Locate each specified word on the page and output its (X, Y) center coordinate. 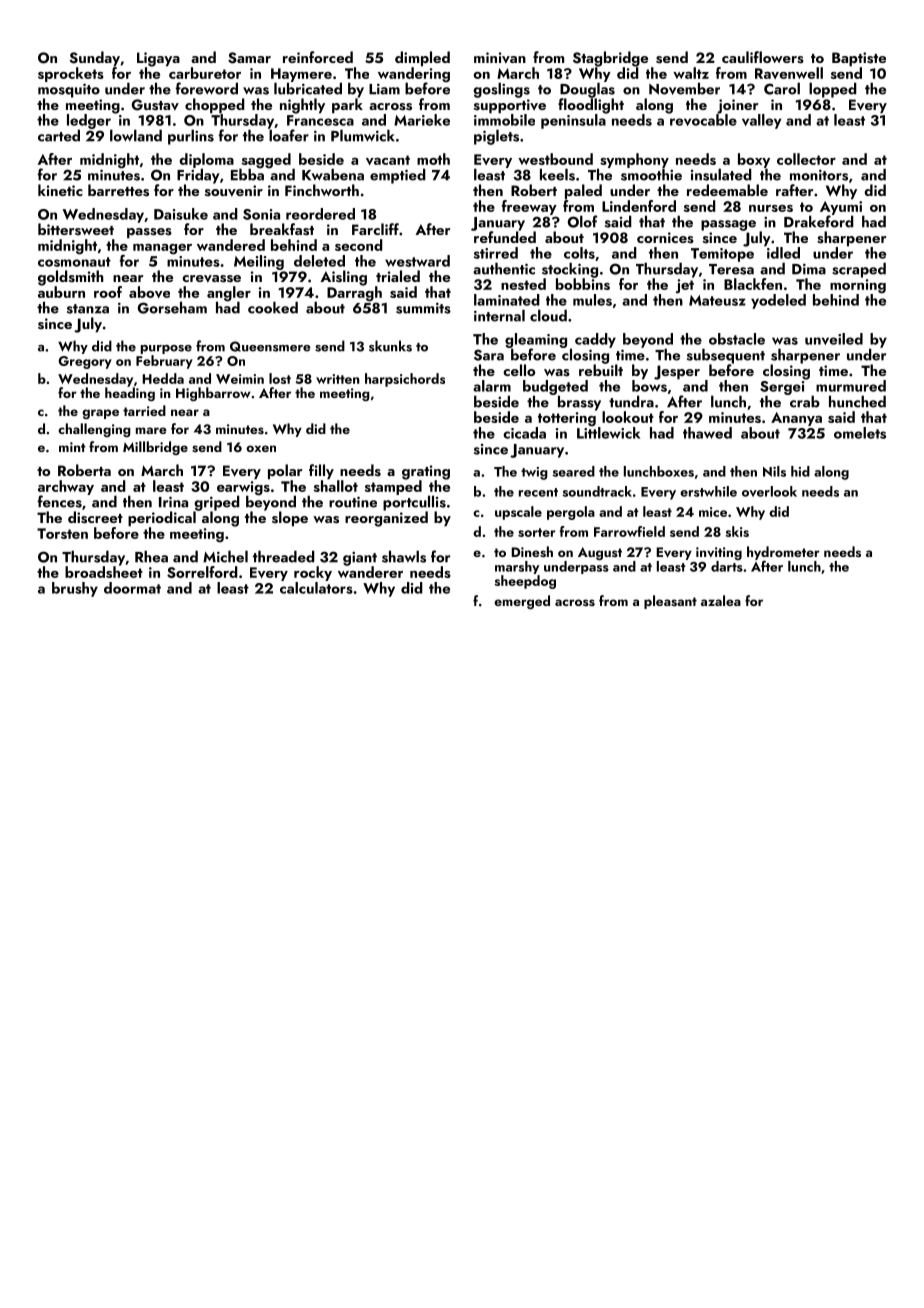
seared (574, 471)
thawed (707, 433)
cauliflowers (763, 57)
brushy (75, 589)
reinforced (318, 57)
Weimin (240, 379)
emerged (522, 602)
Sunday (94, 59)
